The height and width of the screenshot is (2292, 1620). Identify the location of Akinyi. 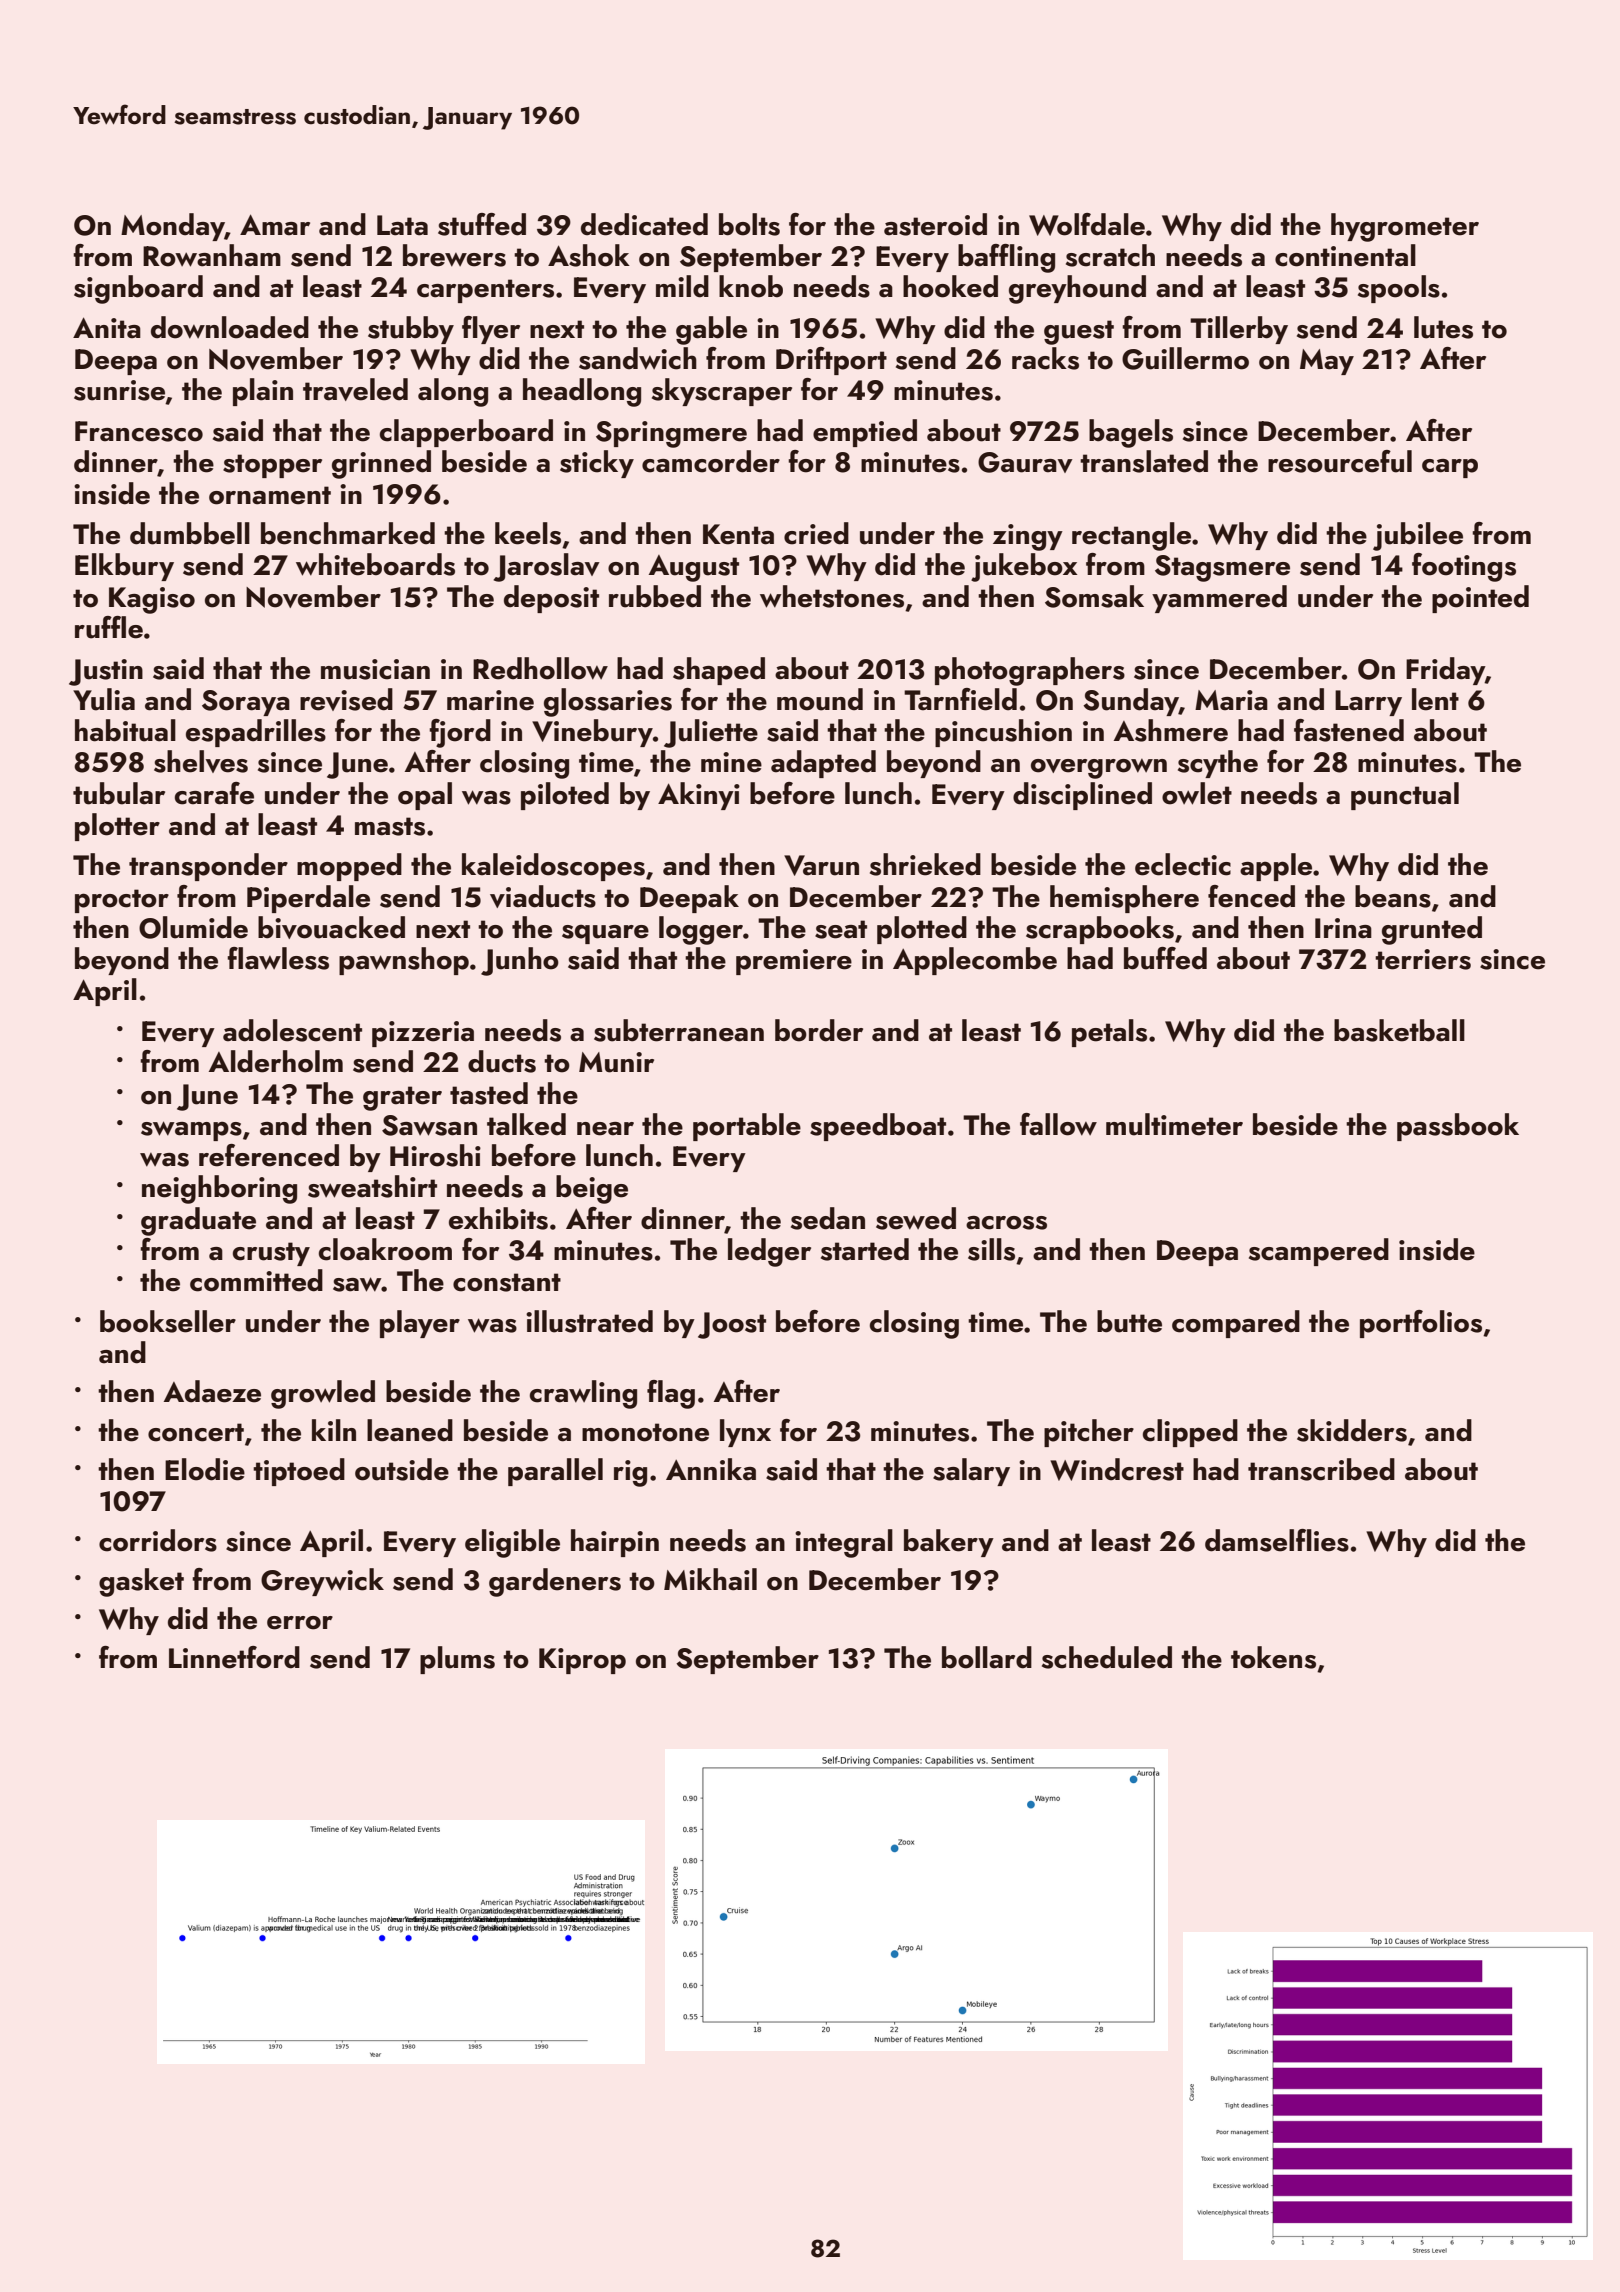
(699, 796).
